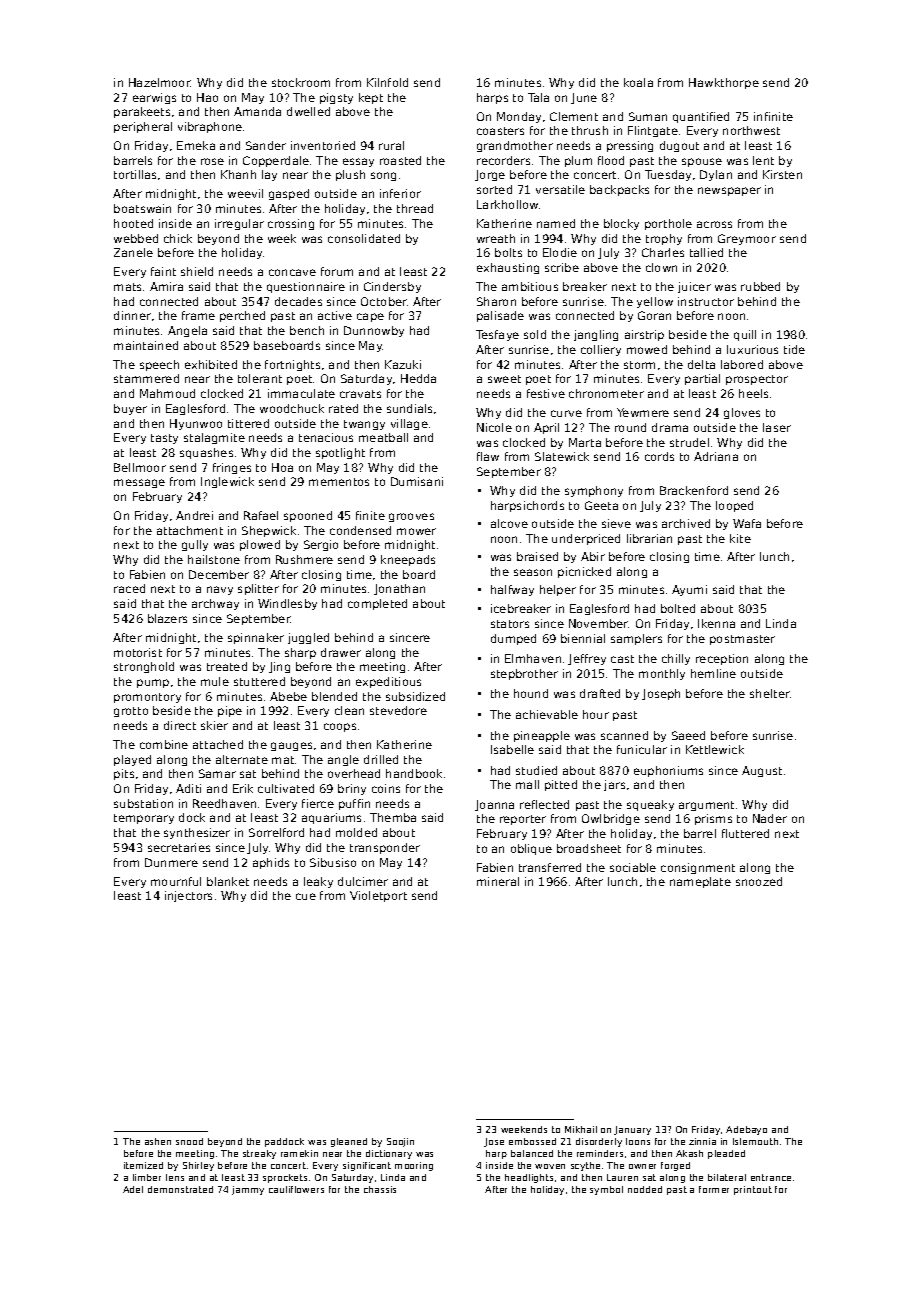 Image resolution: width=924 pixels, height=1308 pixels. What do you see at coordinates (129, 588) in the screenshot?
I see `raced` at bounding box center [129, 588].
